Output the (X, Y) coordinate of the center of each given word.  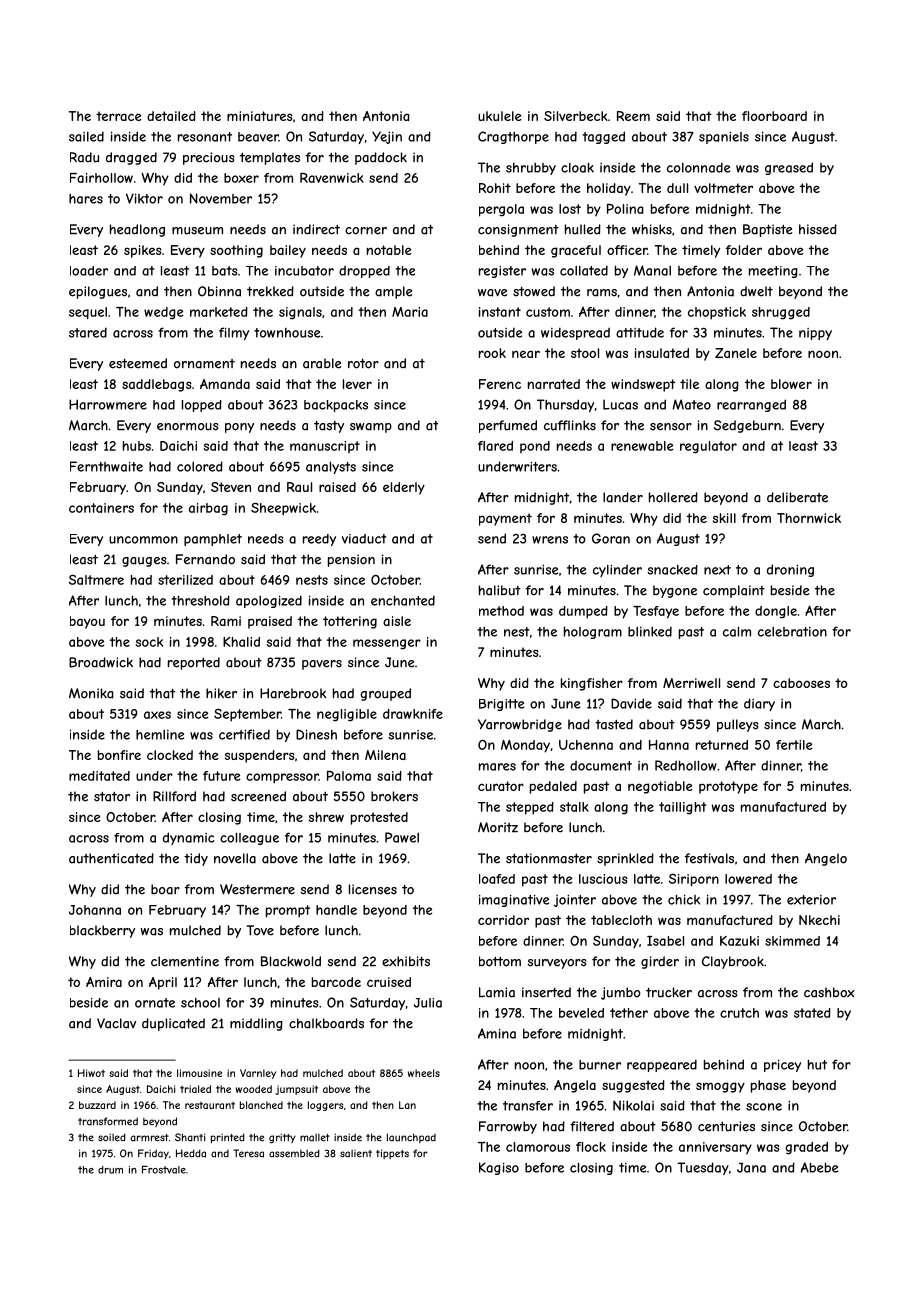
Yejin (387, 137)
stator (112, 797)
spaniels (724, 137)
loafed (497, 879)
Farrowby (508, 1127)
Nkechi (819, 920)
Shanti (190, 1137)
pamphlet (213, 540)
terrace (119, 116)
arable (322, 363)
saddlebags (157, 385)
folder (744, 250)
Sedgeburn (747, 426)
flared (495, 446)
